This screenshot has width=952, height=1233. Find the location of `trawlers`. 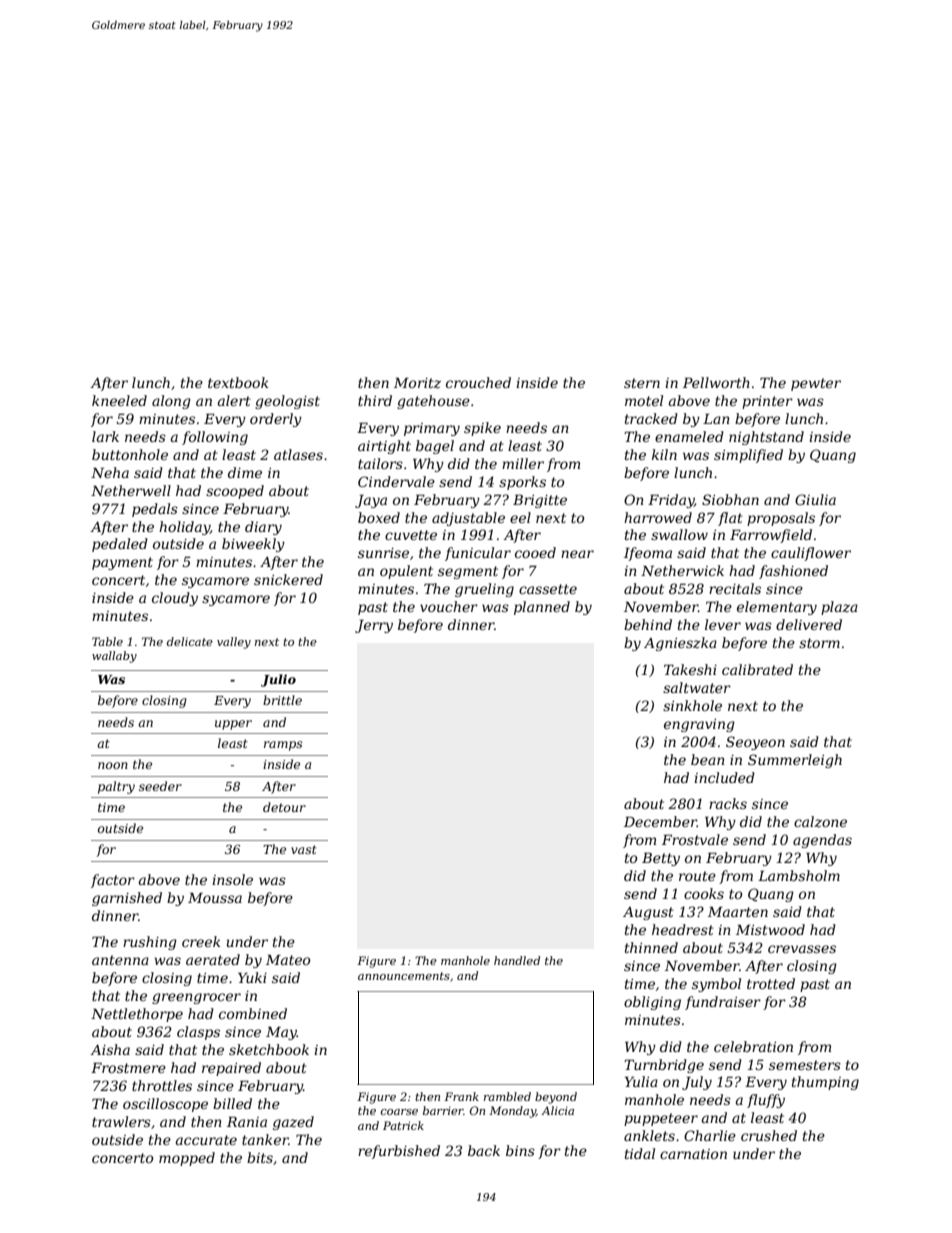

trawlers is located at coordinates (121, 1121).
